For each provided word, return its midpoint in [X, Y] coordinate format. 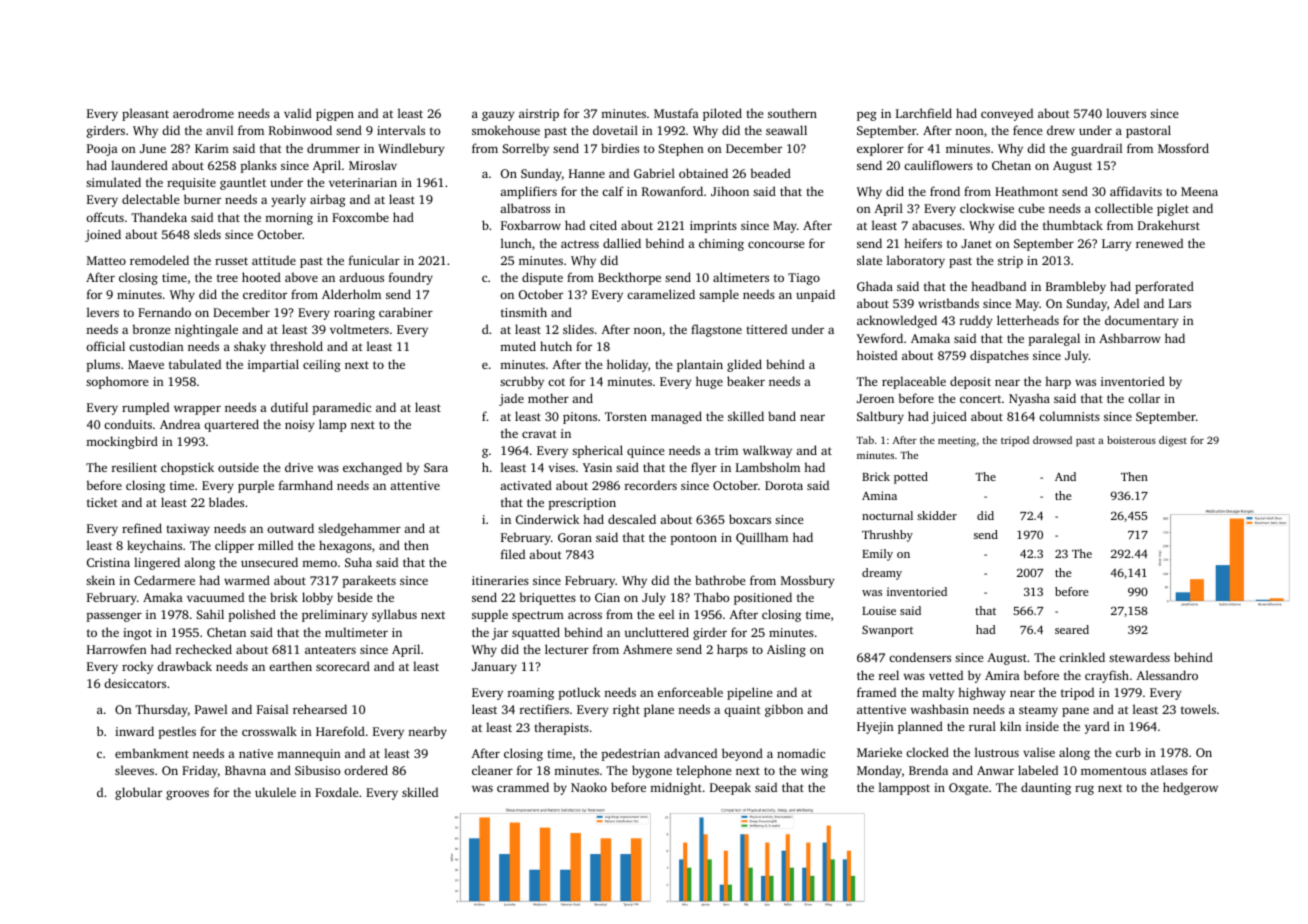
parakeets [369, 581]
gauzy [498, 116]
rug [1084, 790]
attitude [274, 260]
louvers [1126, 113]
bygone [652, 771]
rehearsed [320, 709]
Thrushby [887, 536]
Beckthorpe [629, 278]
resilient [134, 467]
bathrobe [720, 580]
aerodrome [203, 113]
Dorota [784, 485]
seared [1072, 629]
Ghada [875, 286]
